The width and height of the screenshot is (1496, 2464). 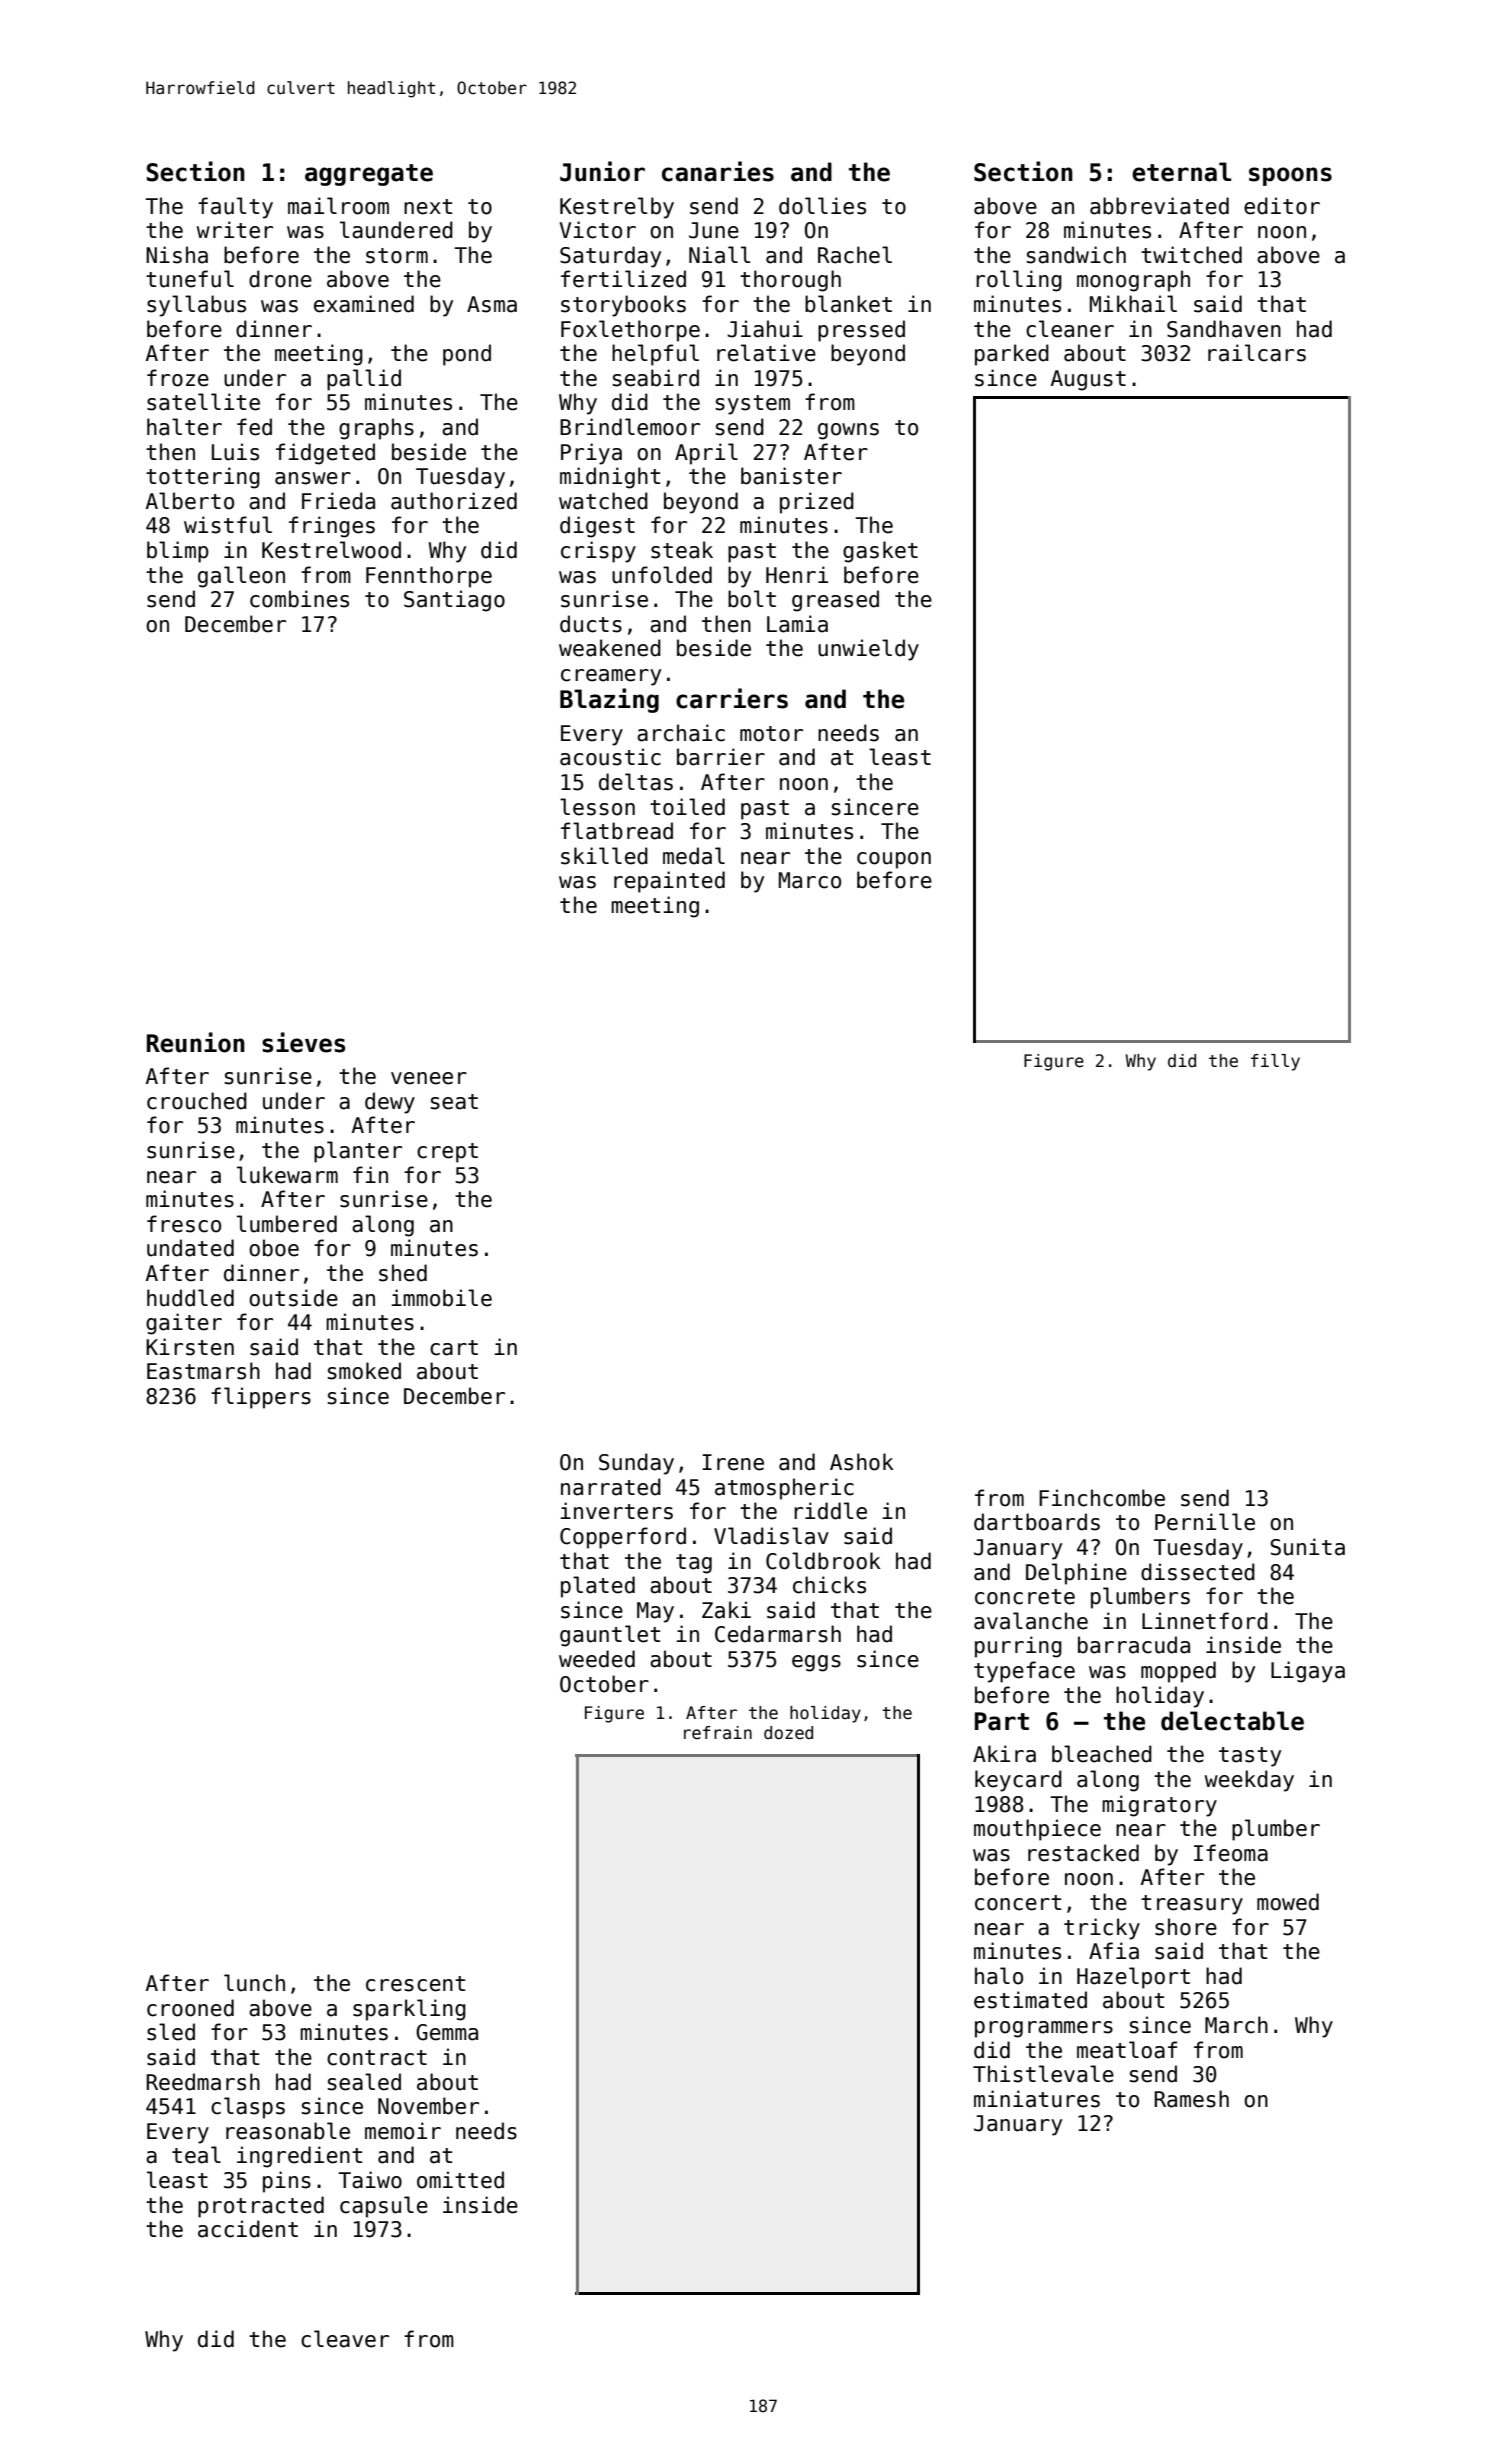 What do you see at coordinates (1275, 1062) in the screenshot?
I see `filly` at bounding box center [1275, 1062].
